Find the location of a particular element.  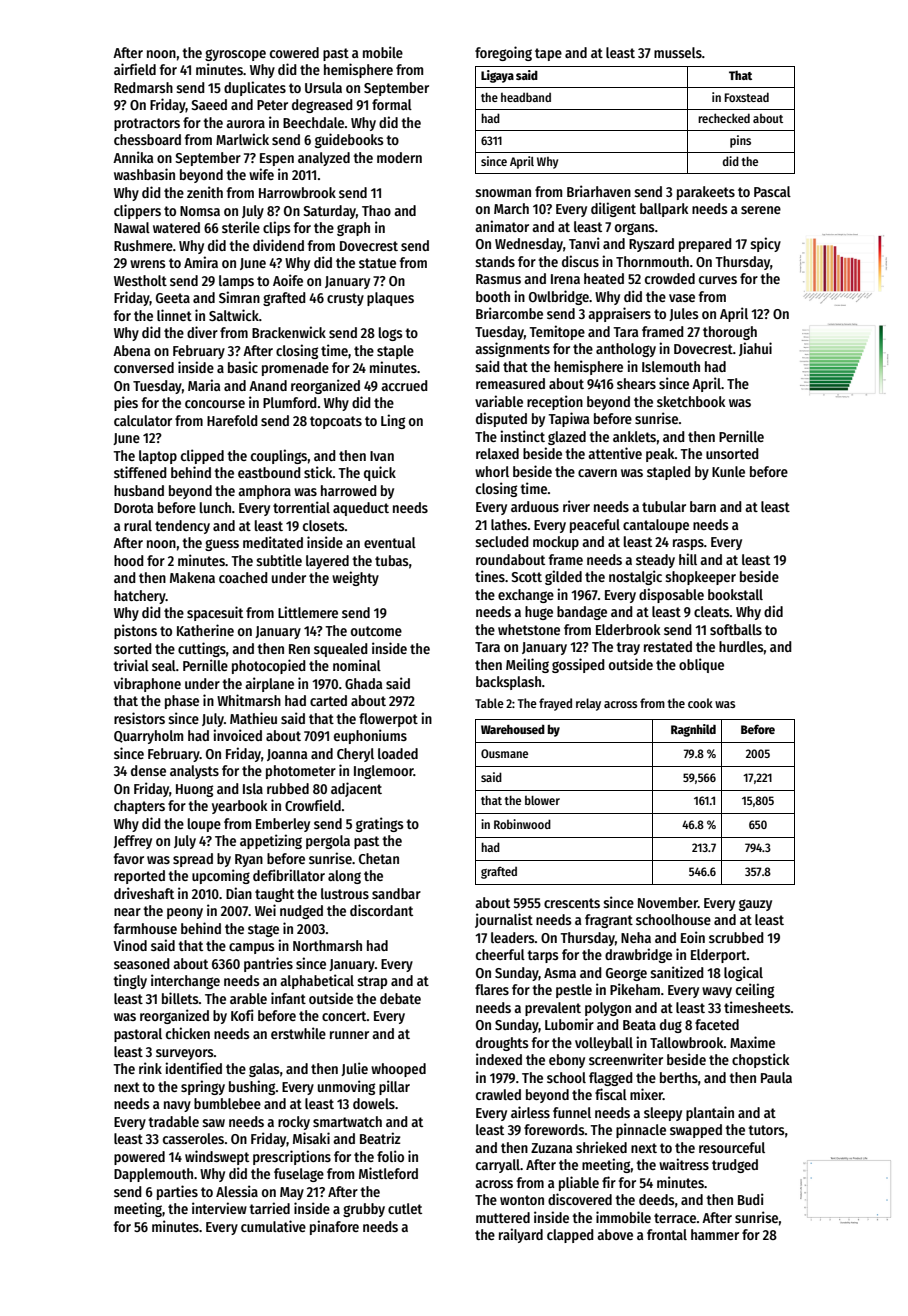

tarried is located at coordinates (269, 1208).
